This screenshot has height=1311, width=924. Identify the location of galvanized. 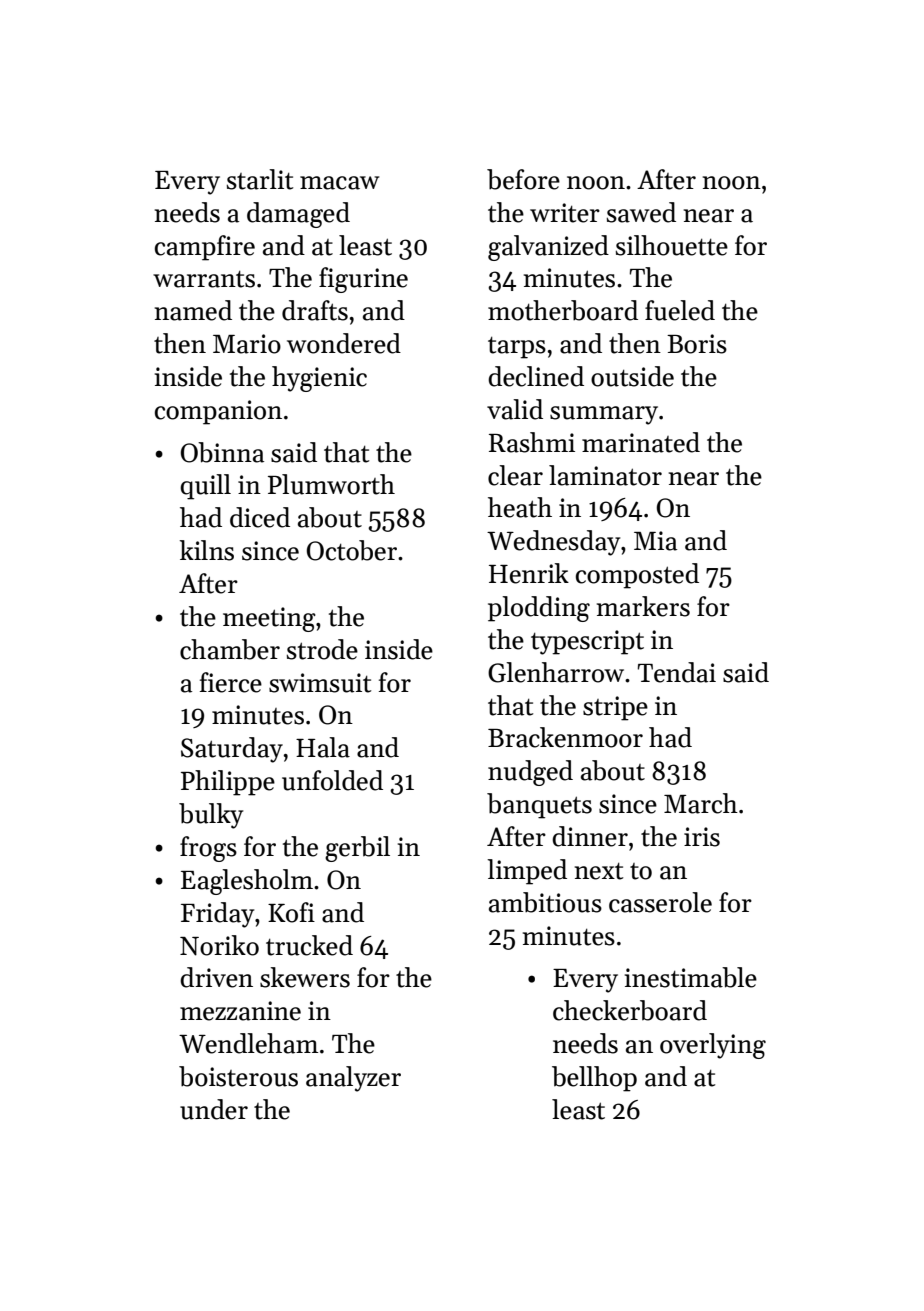
(548, 248).
